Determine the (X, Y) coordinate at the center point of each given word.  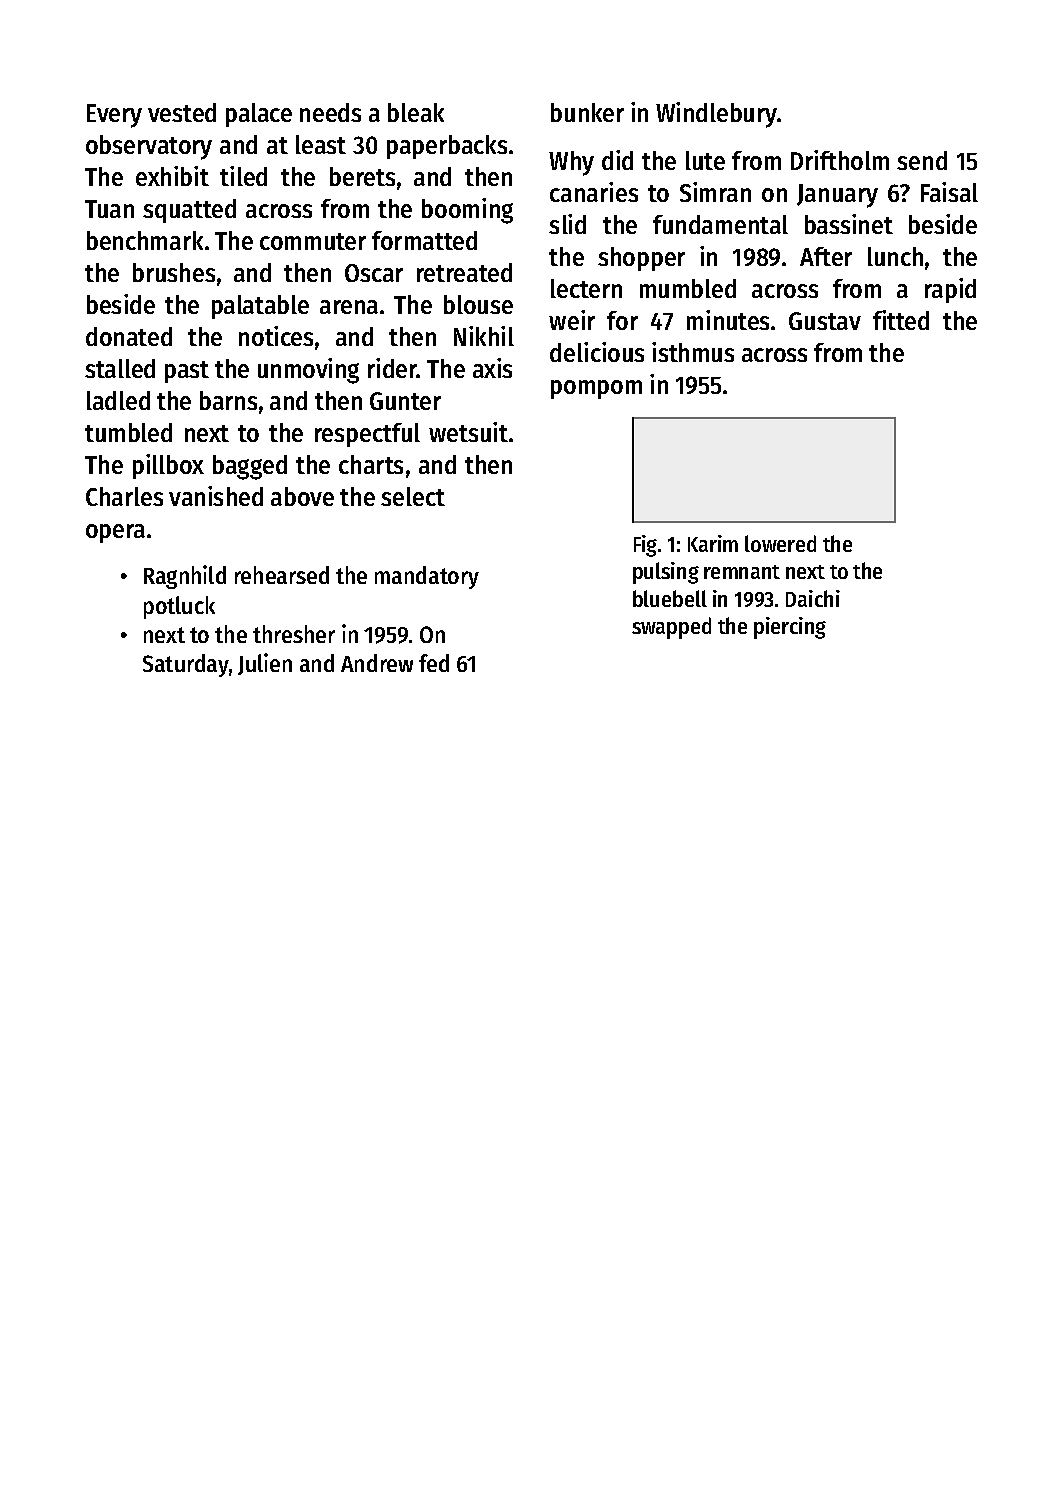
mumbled (688, 288)
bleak (416, 112)
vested (182, 112)
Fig (645, 546)
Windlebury (716, 115)
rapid (950, 290)
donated (129, 336)
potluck (179, 607)
